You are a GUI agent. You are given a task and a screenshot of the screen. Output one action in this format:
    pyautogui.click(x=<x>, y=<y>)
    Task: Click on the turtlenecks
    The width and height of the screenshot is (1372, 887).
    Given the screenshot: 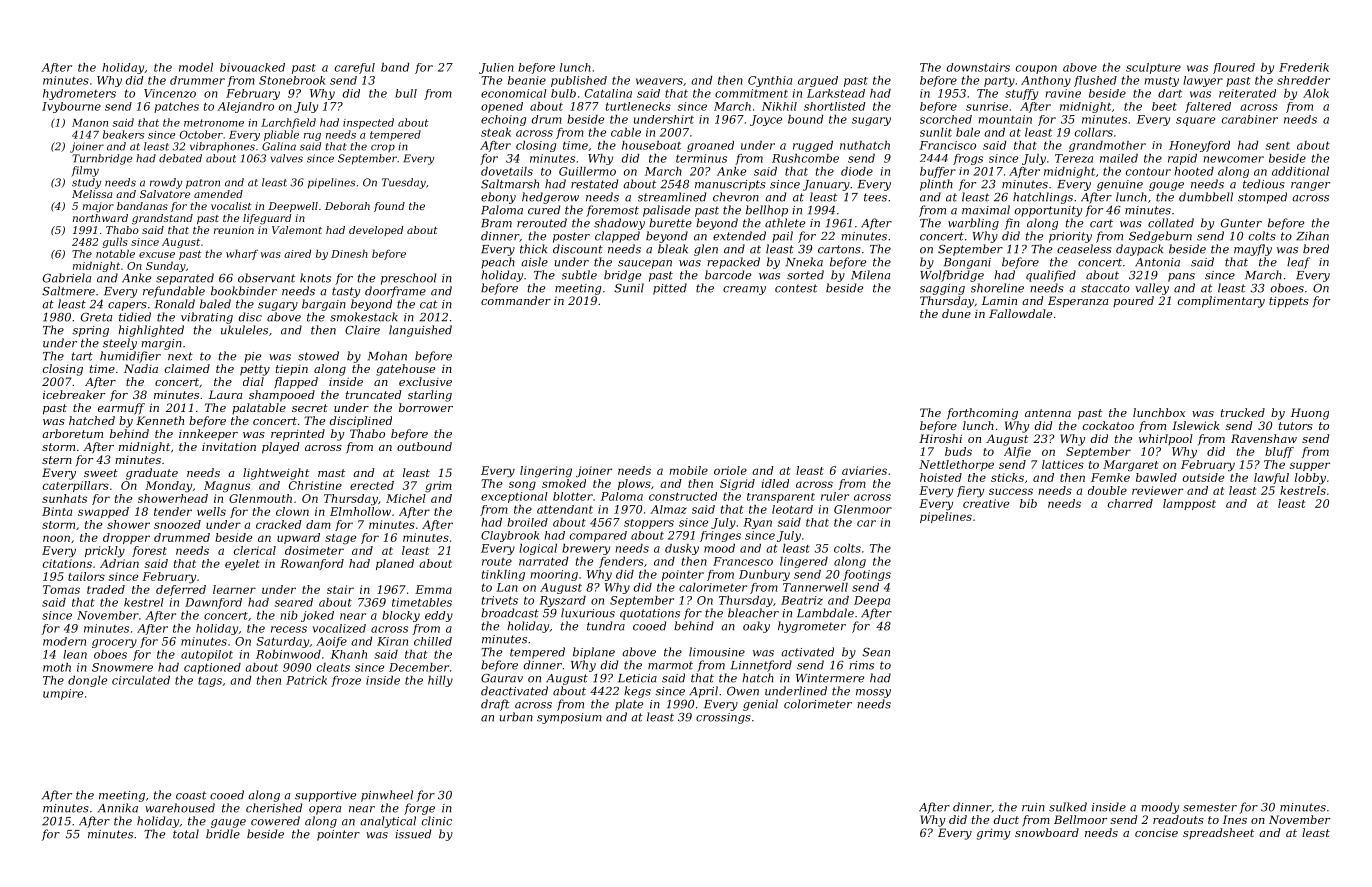 What is the action you would take?
    pyautogui.click(x=638, y=106)
